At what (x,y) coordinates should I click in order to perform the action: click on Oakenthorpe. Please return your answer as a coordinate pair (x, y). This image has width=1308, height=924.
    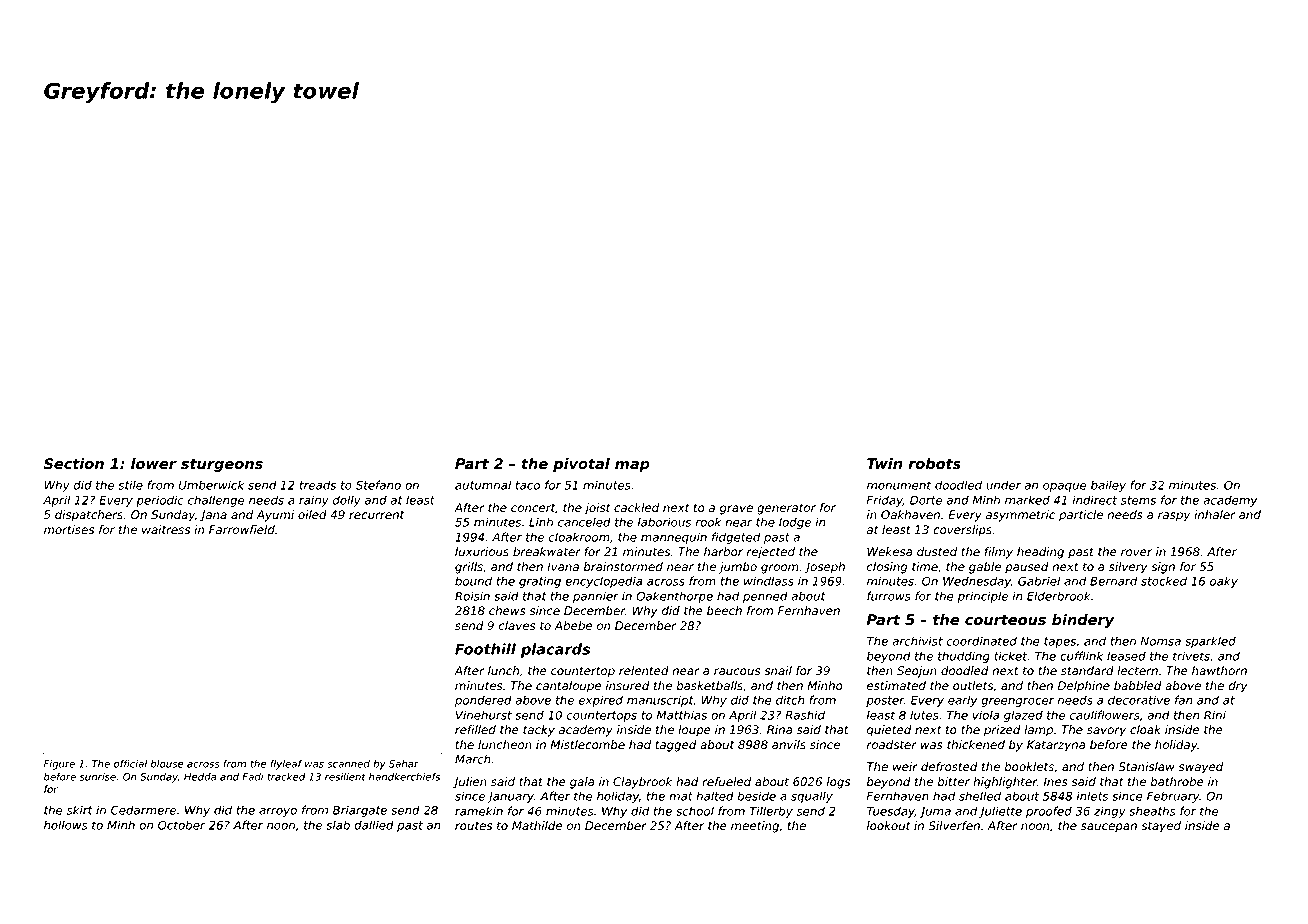
    Looking at the image, I should click on (674, 597).
